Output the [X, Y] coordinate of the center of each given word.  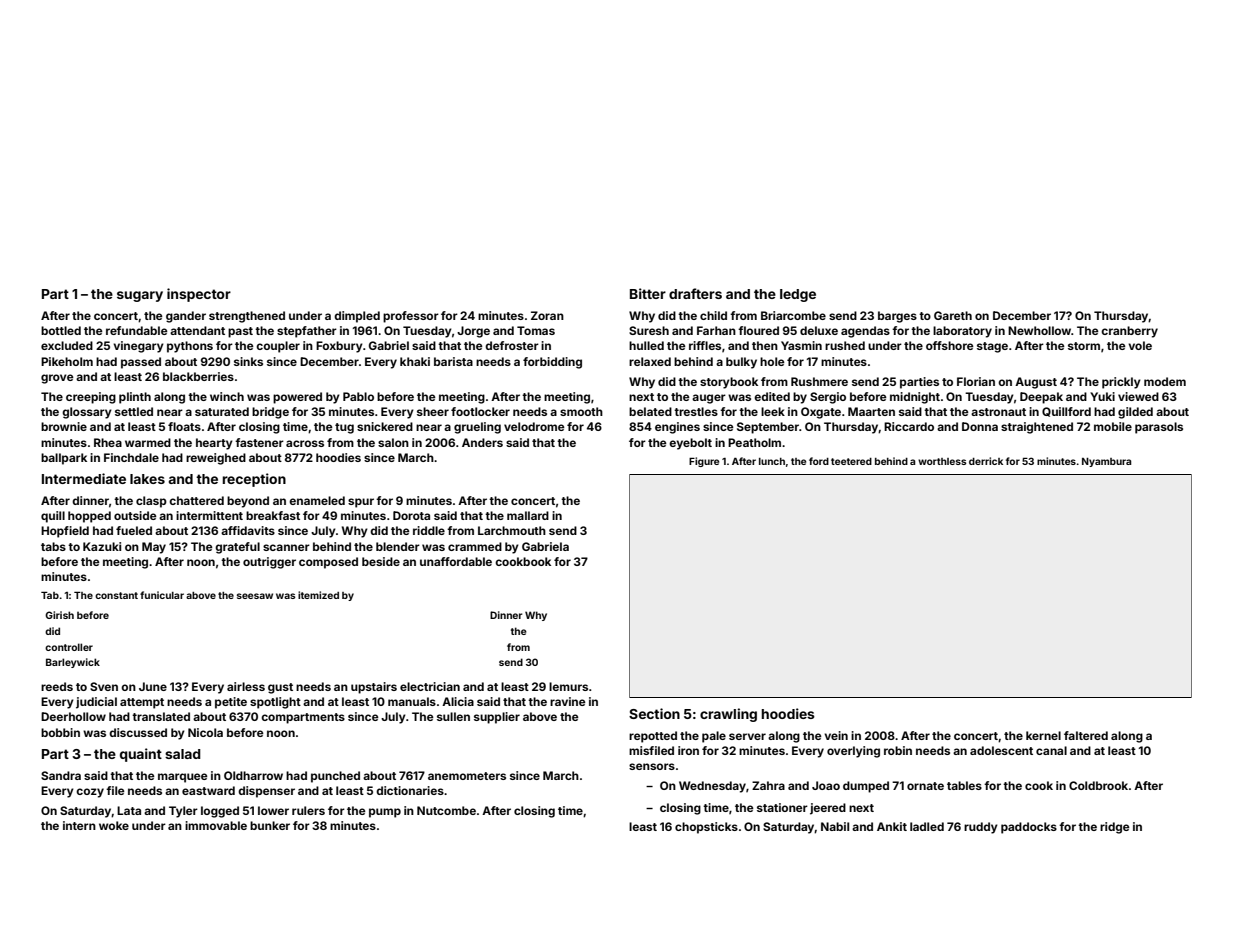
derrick [986, 461]
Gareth [953, 315]
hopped [89, 517]
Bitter [648, 293]
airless [246, 686]
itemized [318, 595]
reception [254, 480]
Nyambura [1106, 462]
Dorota [411, 515]
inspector [199, 295]
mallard [528, 515]
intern [79, 825]
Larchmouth [512, 530]
